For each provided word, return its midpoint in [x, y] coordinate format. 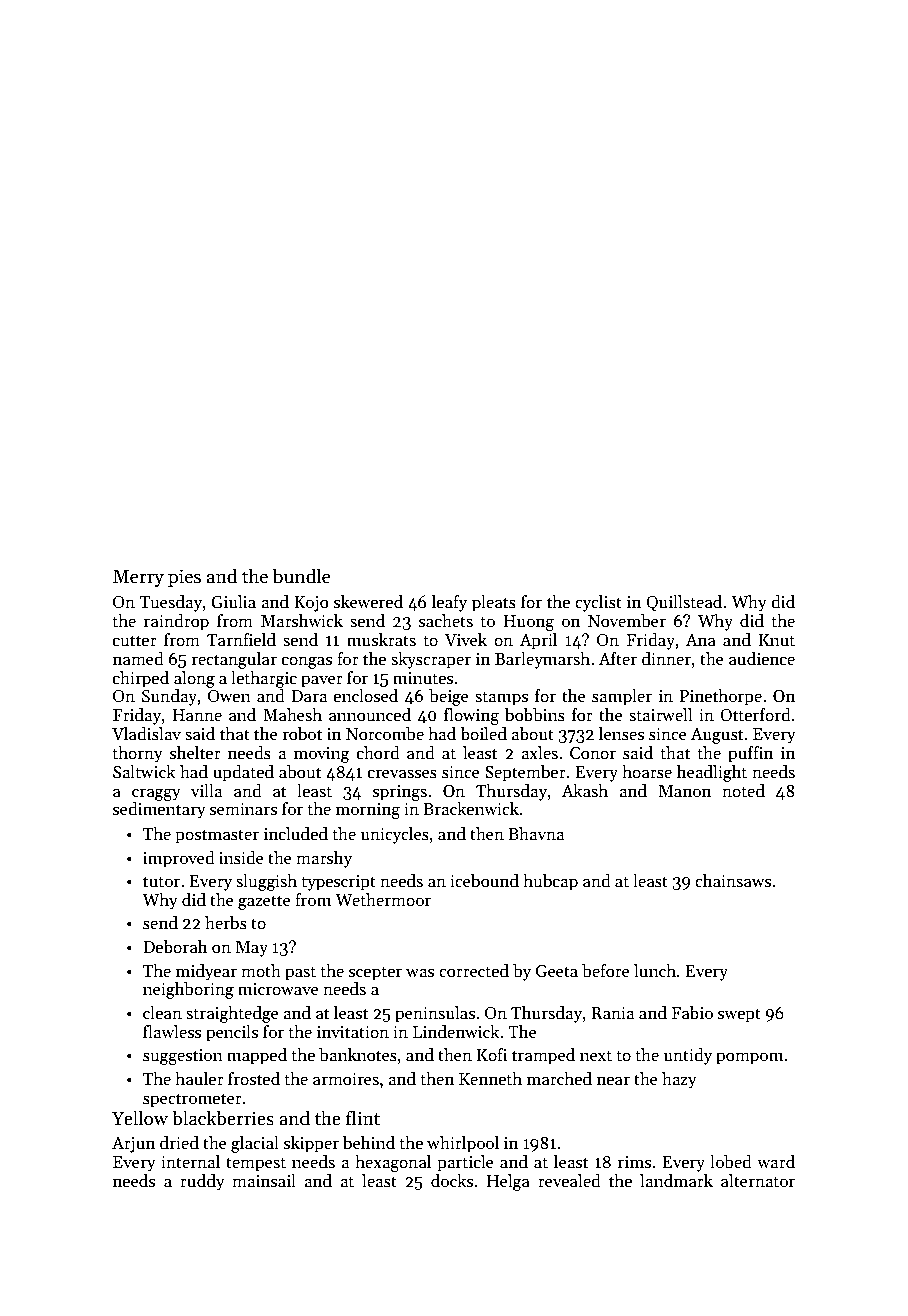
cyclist [598, 603]
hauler [199, 1079]
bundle [301, 576]
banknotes [358, 1055]
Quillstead [684, 603]
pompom [750, 1058]
